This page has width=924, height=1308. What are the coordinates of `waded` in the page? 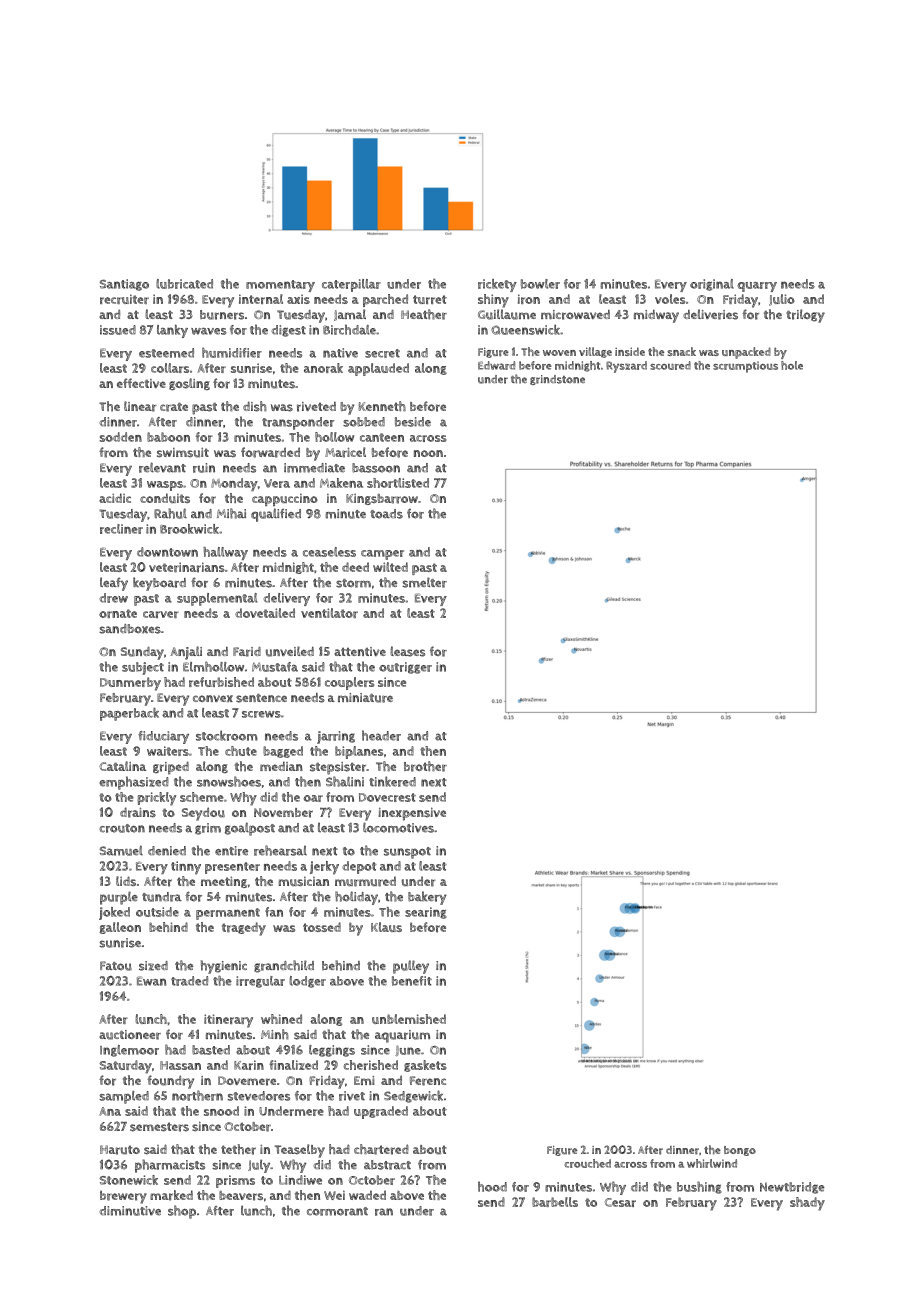 It's located at (367, 1195).
